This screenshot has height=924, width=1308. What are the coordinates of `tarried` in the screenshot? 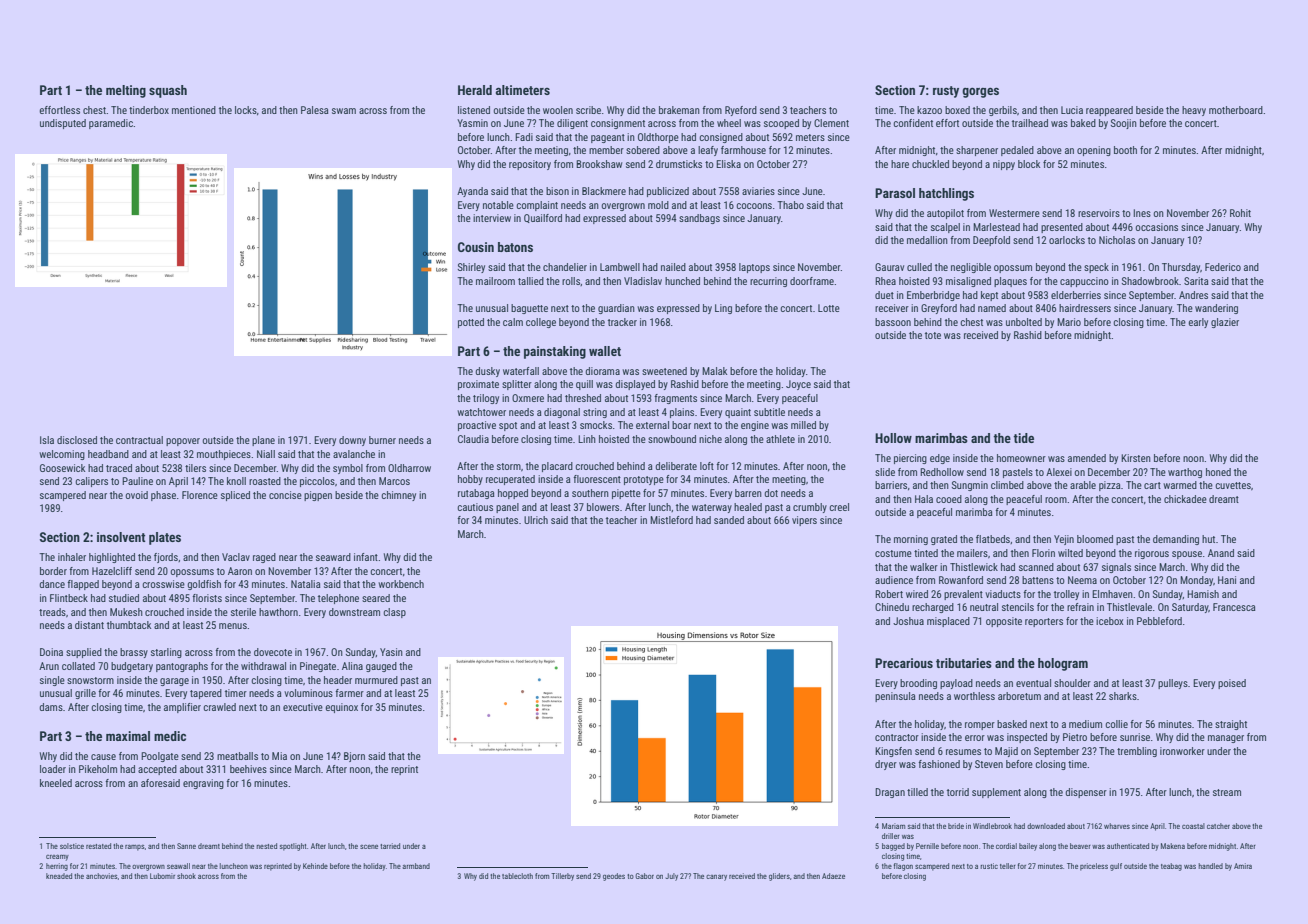 It's located at (390, 846).
